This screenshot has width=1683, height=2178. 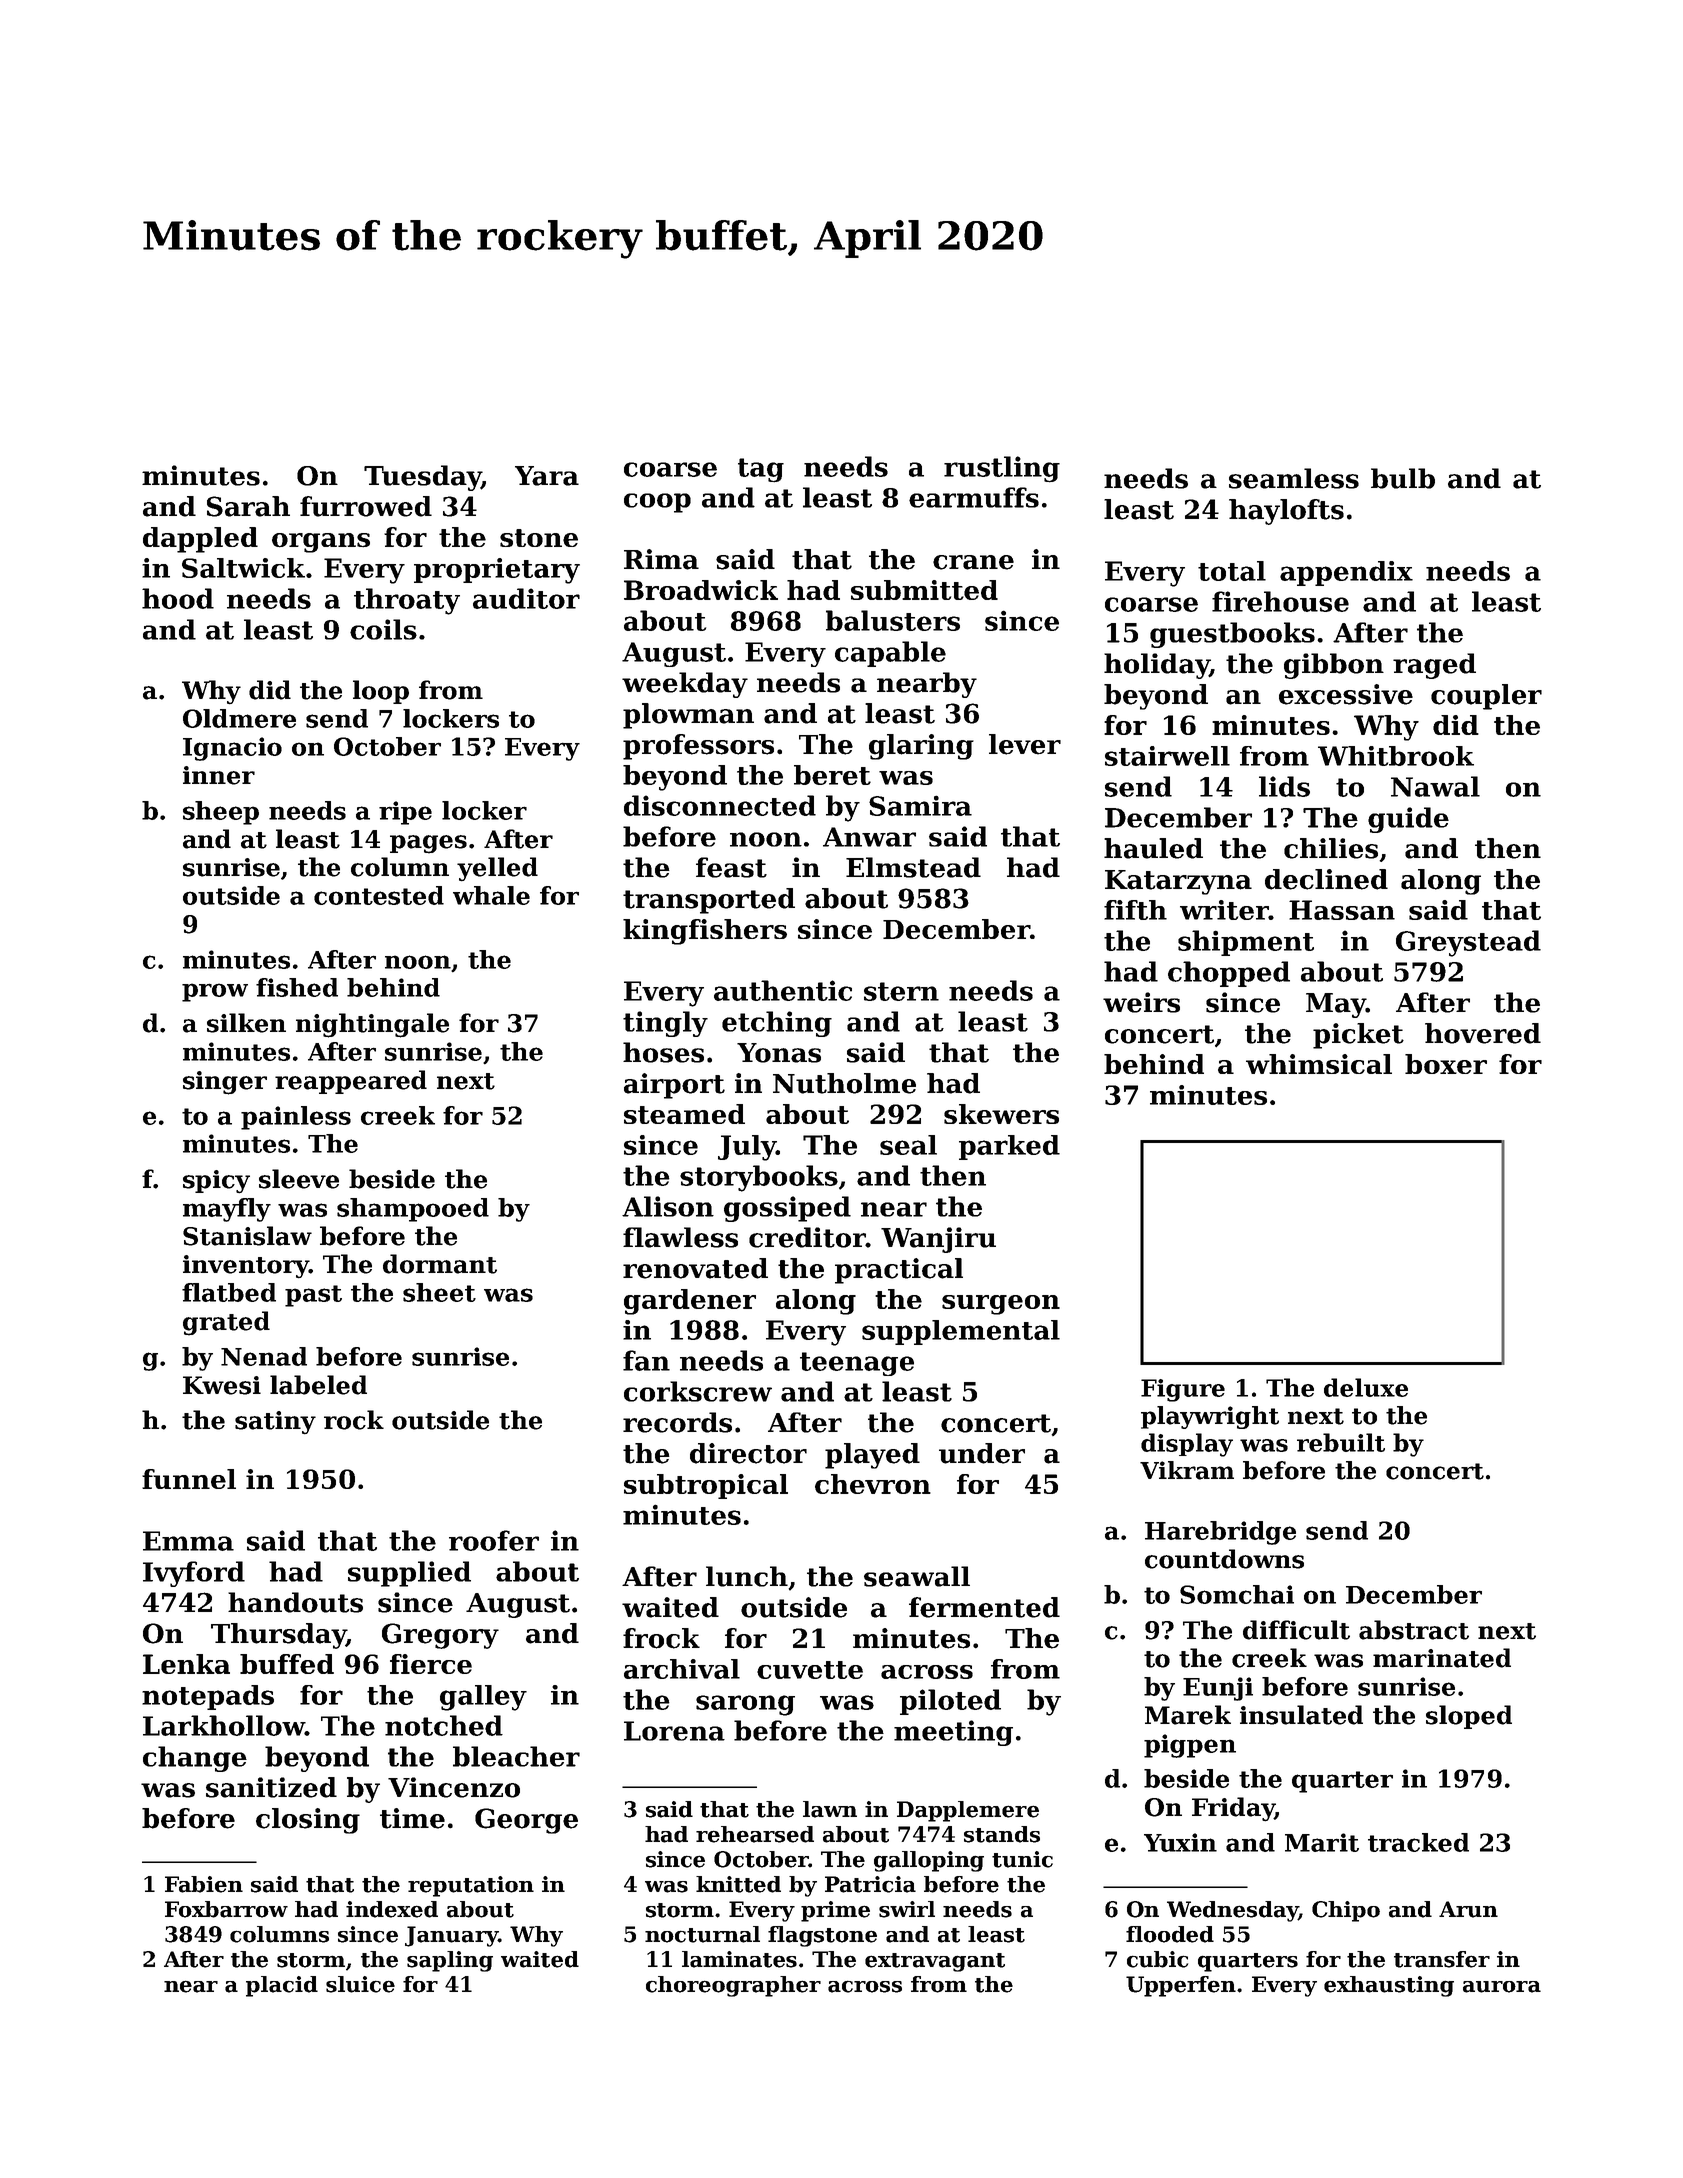 I want to click on Harebridge, so click(x=1220, y=1533).
